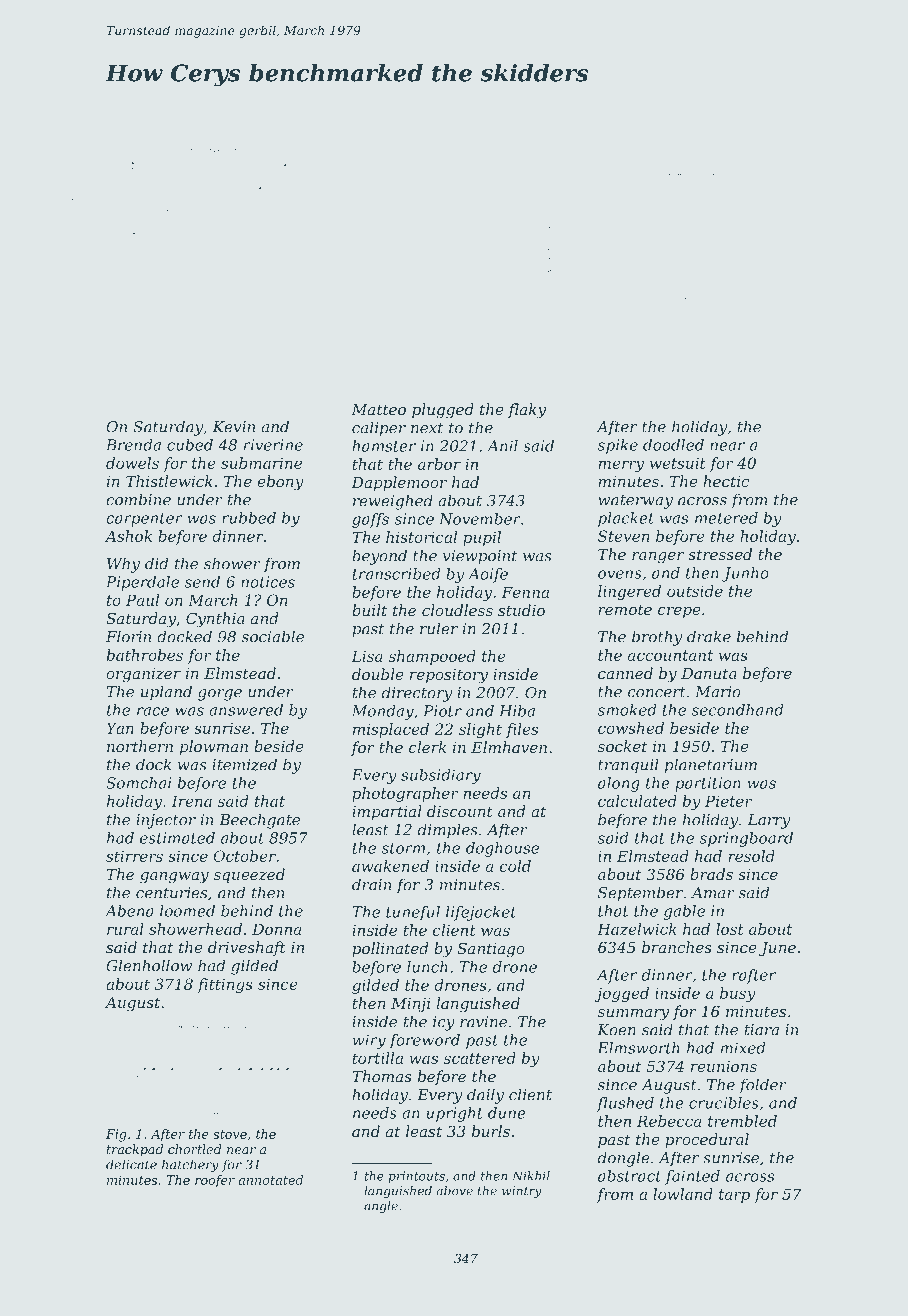  Describe the element at coordinates (522, 1192) in the document. I see `wintry` at that location.
